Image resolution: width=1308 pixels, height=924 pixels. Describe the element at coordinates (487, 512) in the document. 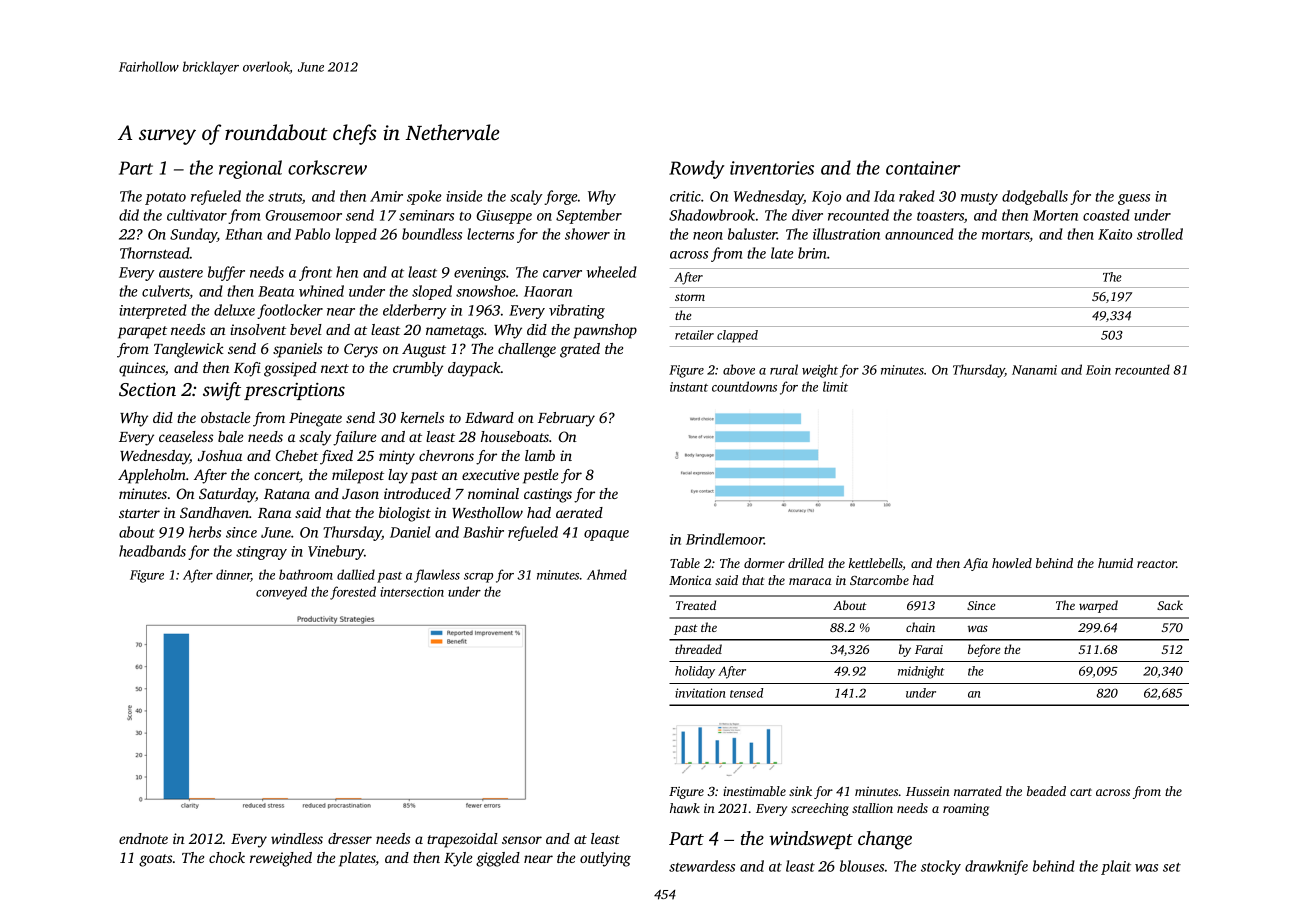

I see `Westhollow` at that location.
